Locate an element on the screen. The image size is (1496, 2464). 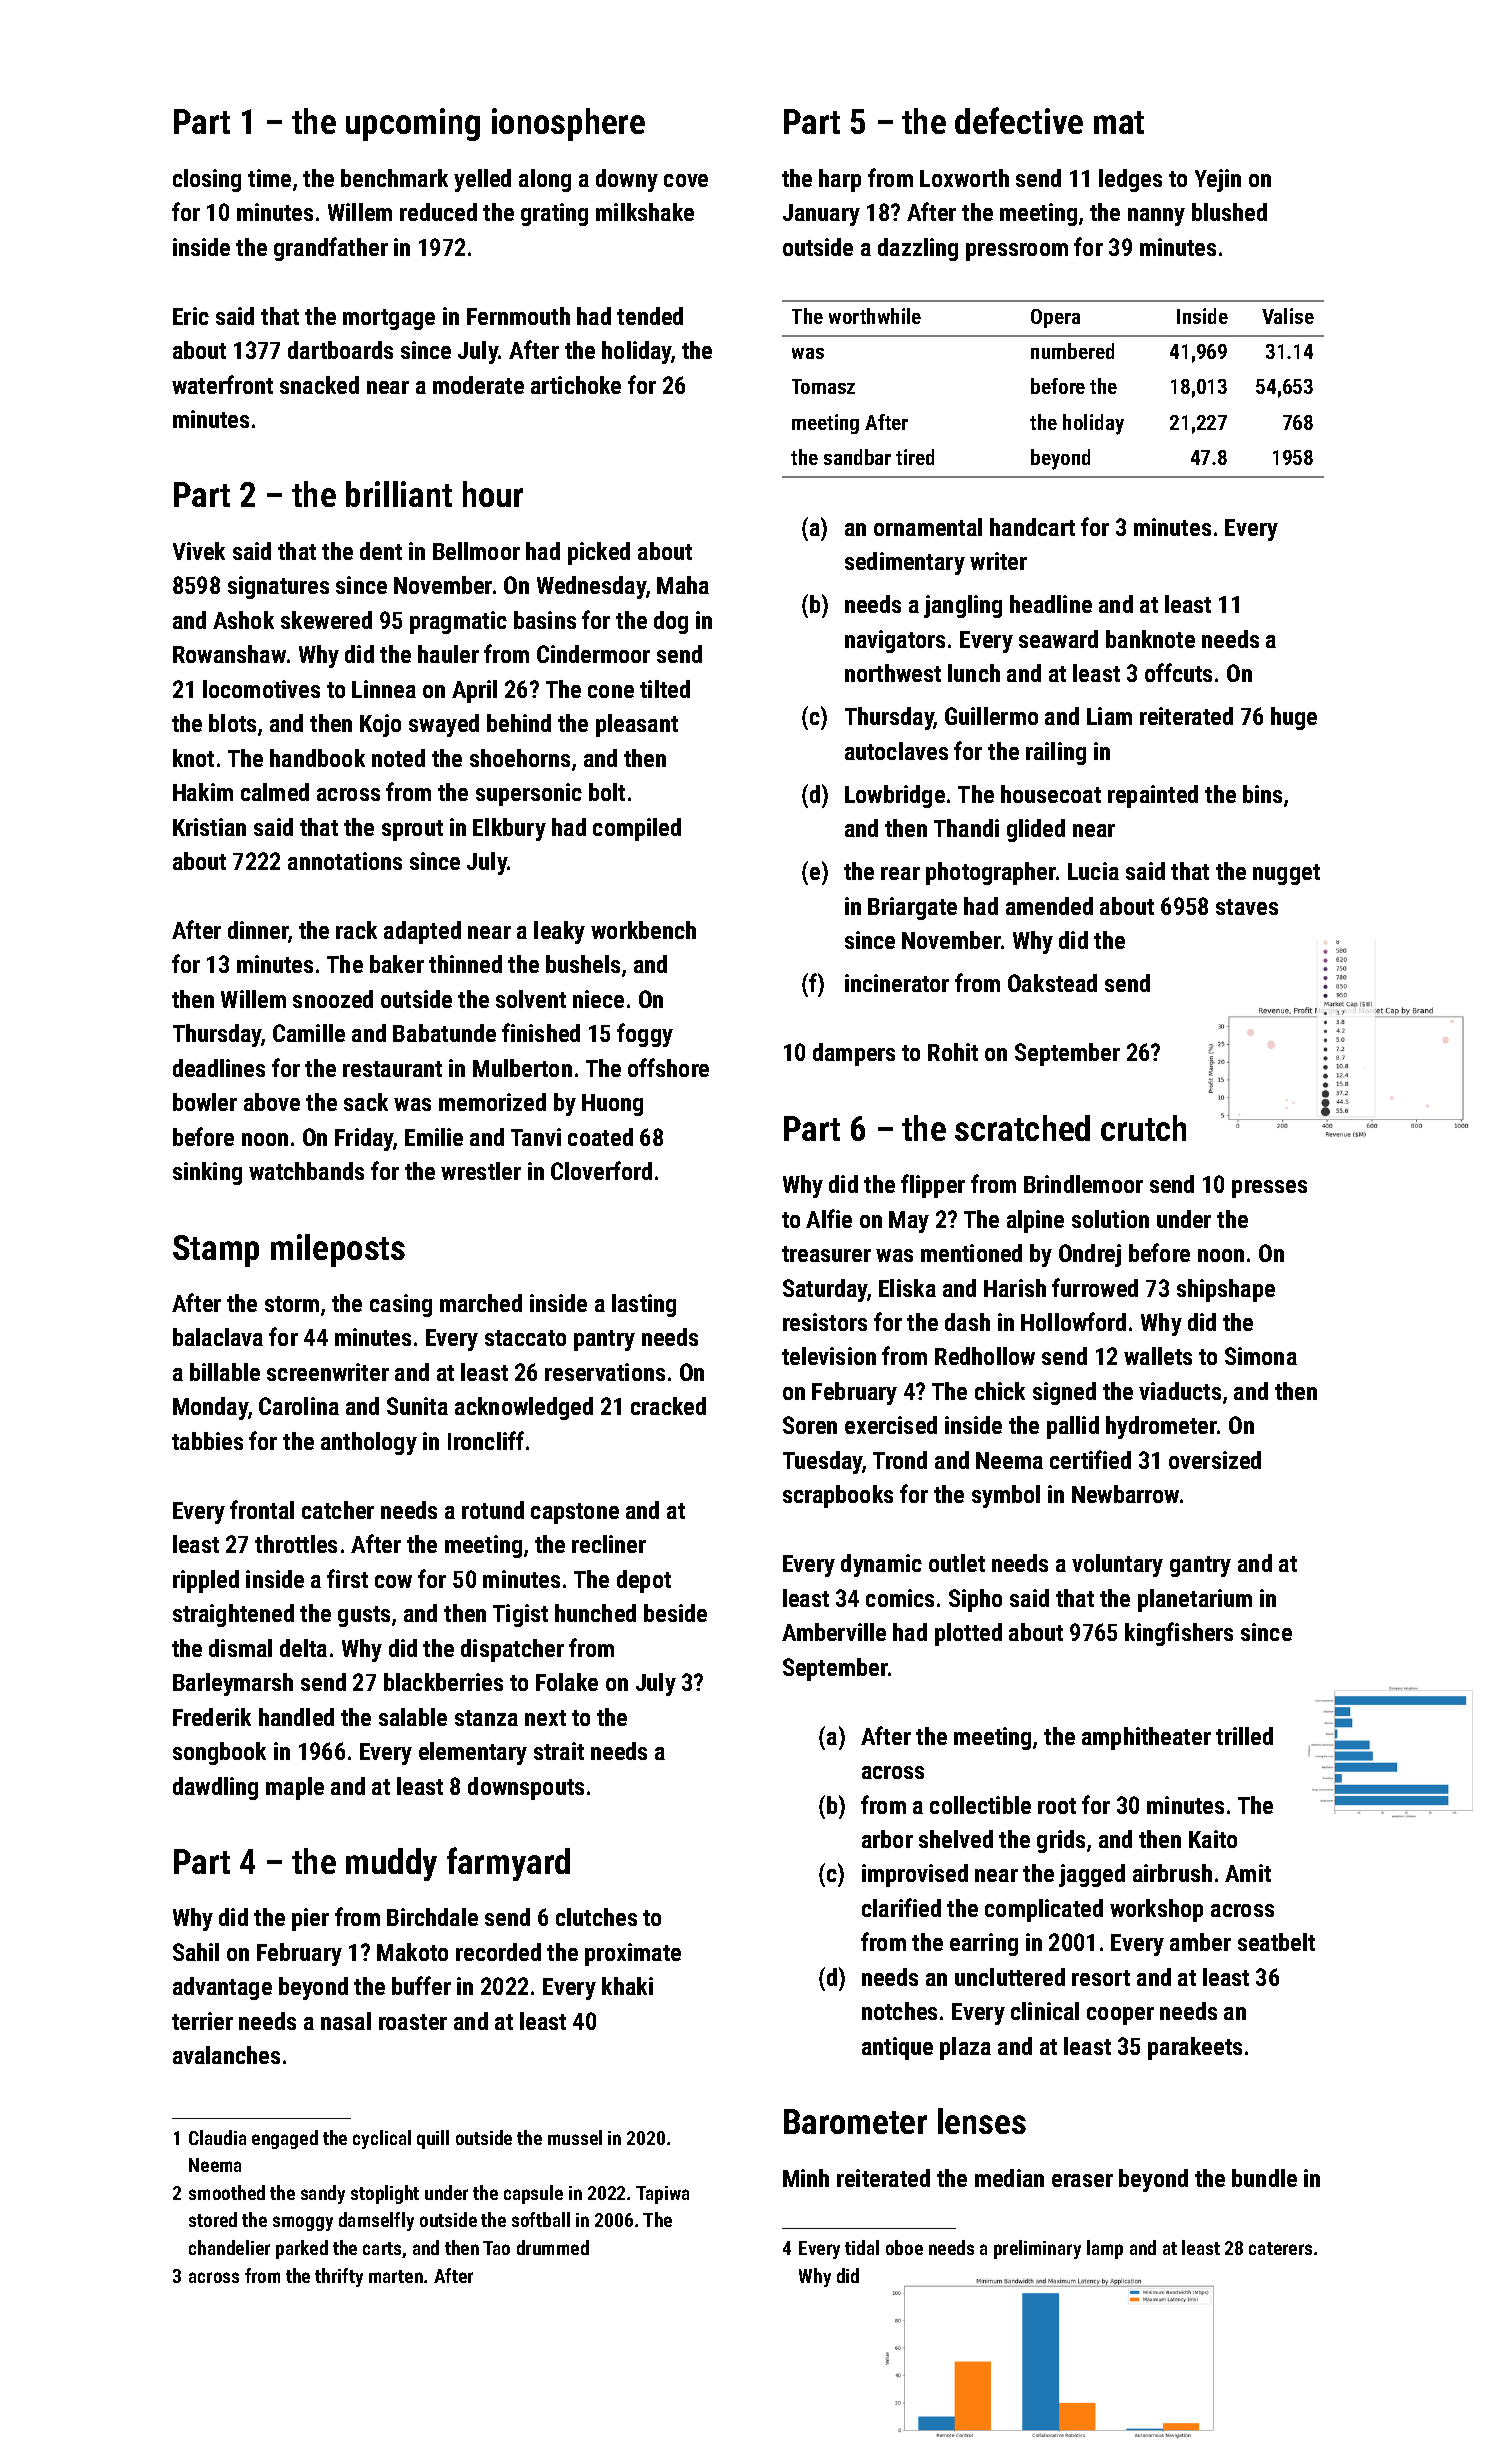
Simona is located at coordinates (1261, 1356).
